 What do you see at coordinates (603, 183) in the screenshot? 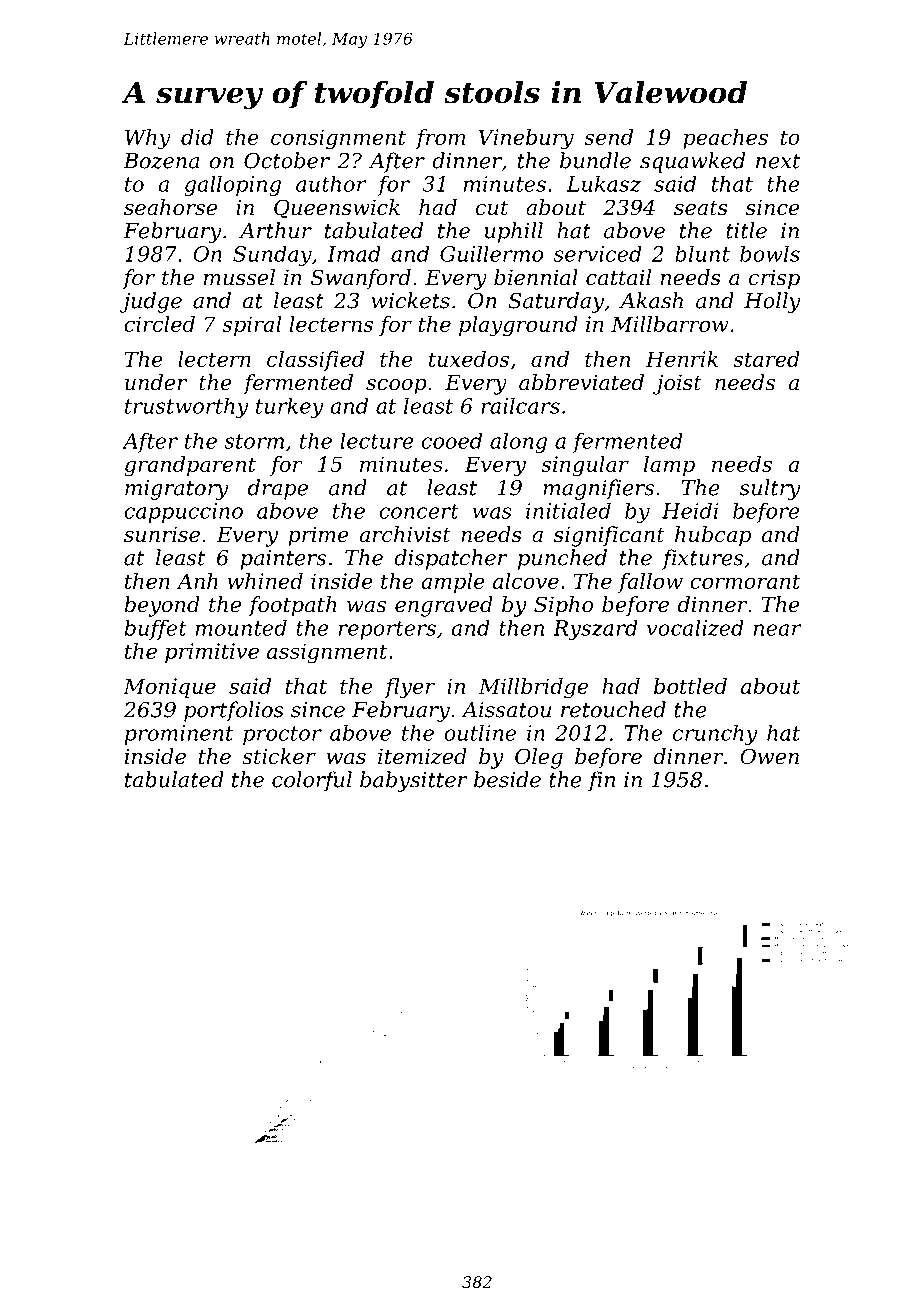
I see `Lukasz` at bounding box center [603, 183].
